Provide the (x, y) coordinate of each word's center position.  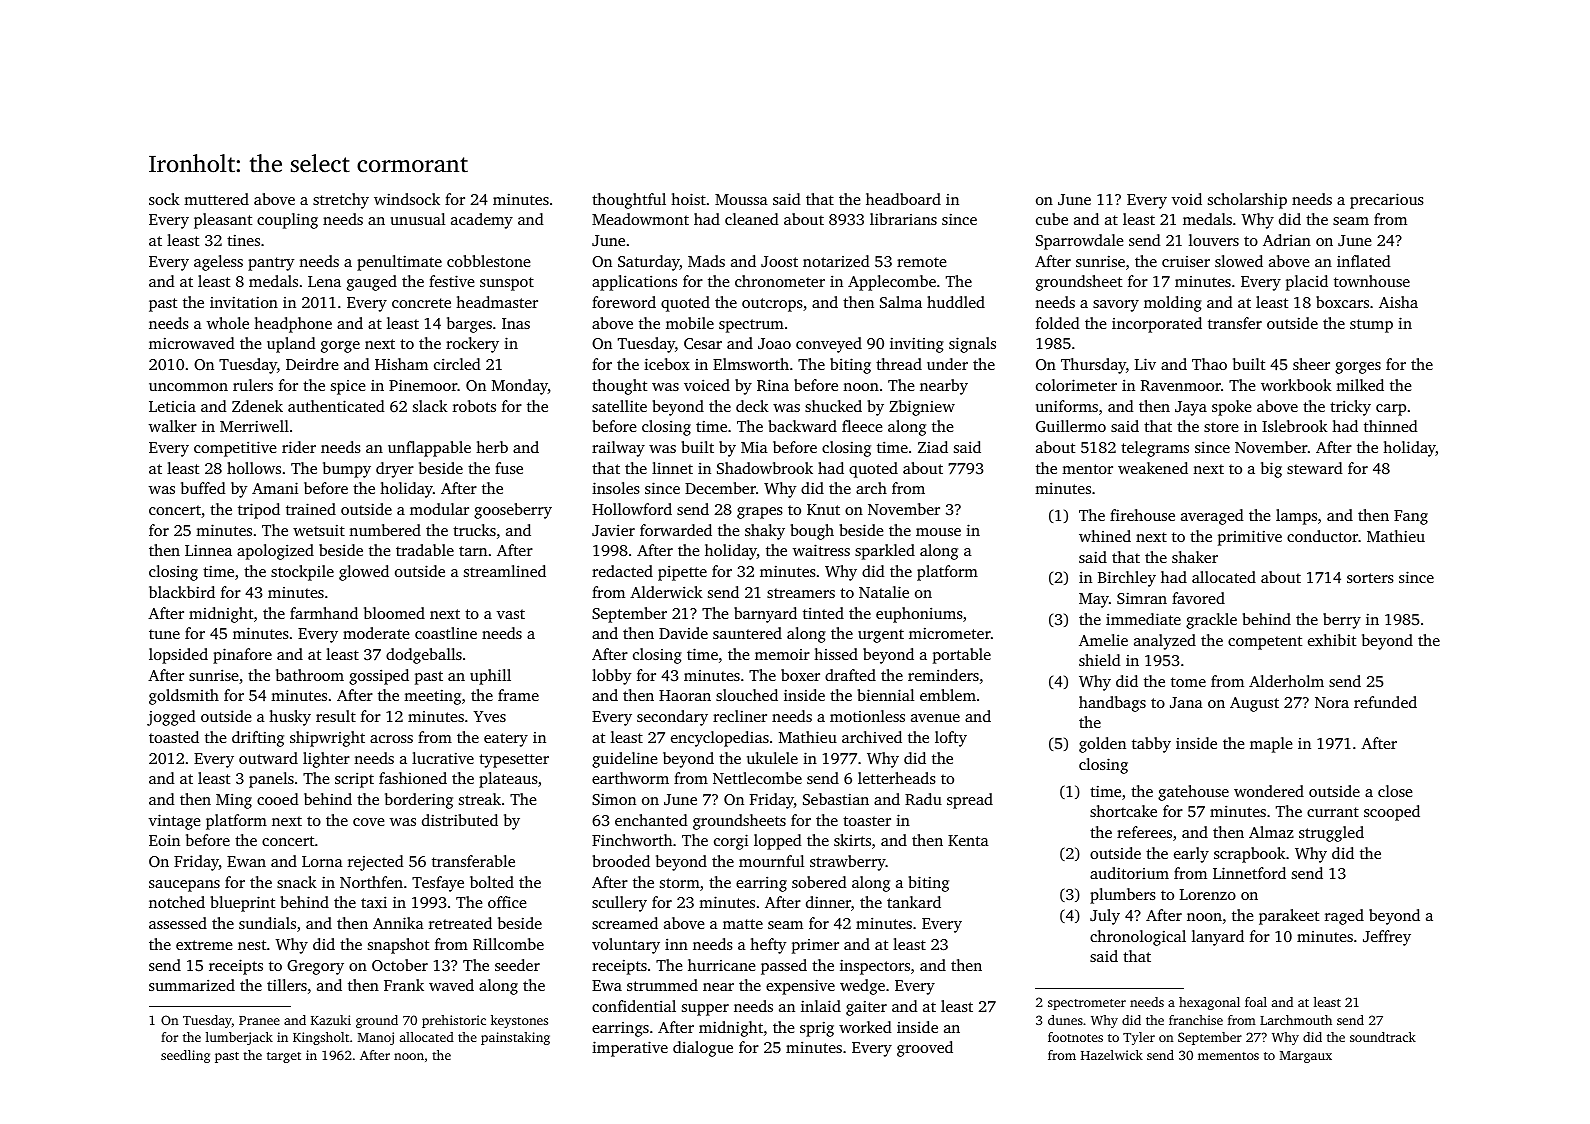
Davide (683, 633)
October (400, 965)
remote (921, 262)
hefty (768, 946)
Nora (1332, 702)
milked (1360, 385)
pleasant (223, 221)
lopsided (178, 656)
